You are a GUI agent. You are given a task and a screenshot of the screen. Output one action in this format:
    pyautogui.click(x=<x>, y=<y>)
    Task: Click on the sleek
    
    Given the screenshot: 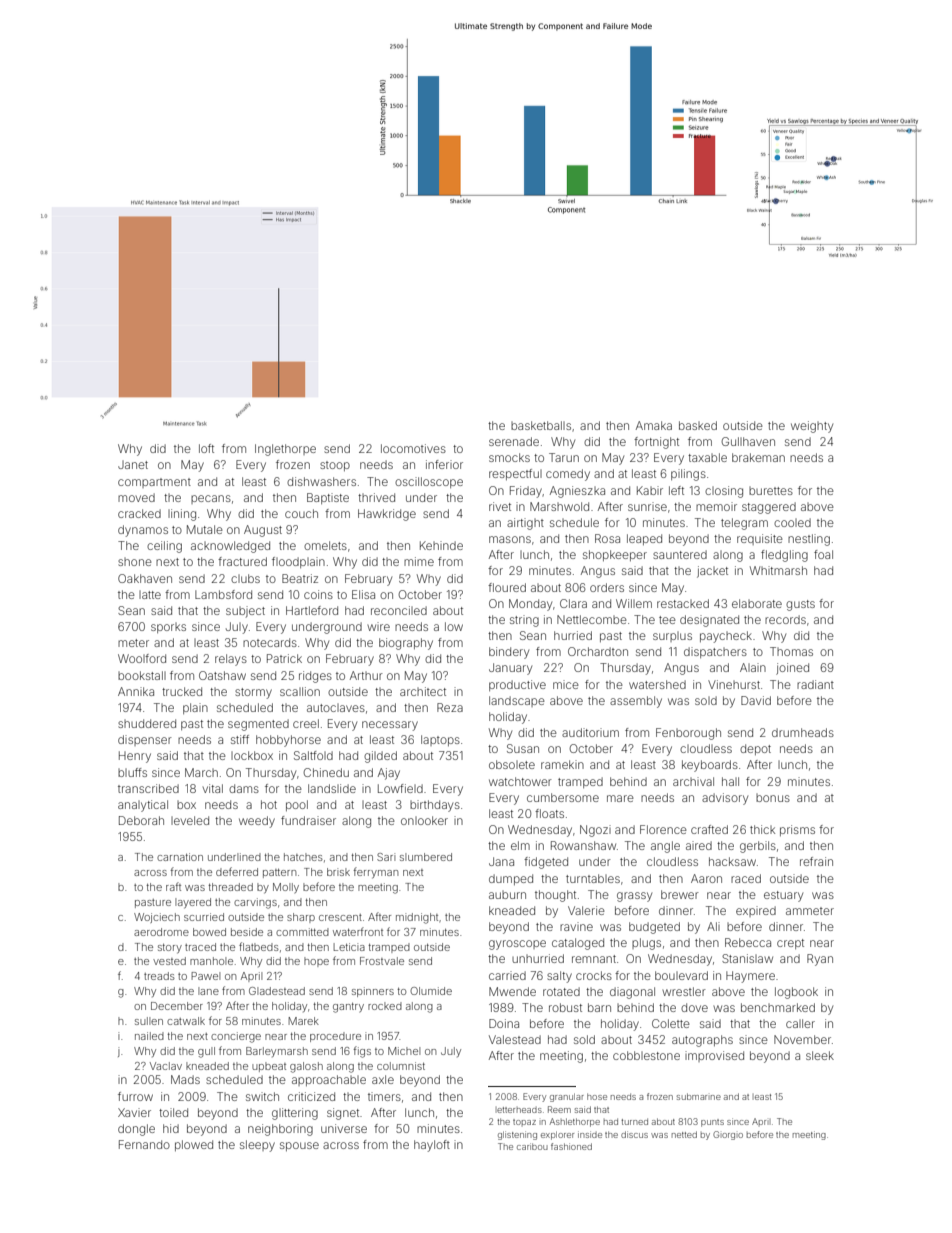 What is the action you would take?
    pyautogui.click(x=820, y=1055)
